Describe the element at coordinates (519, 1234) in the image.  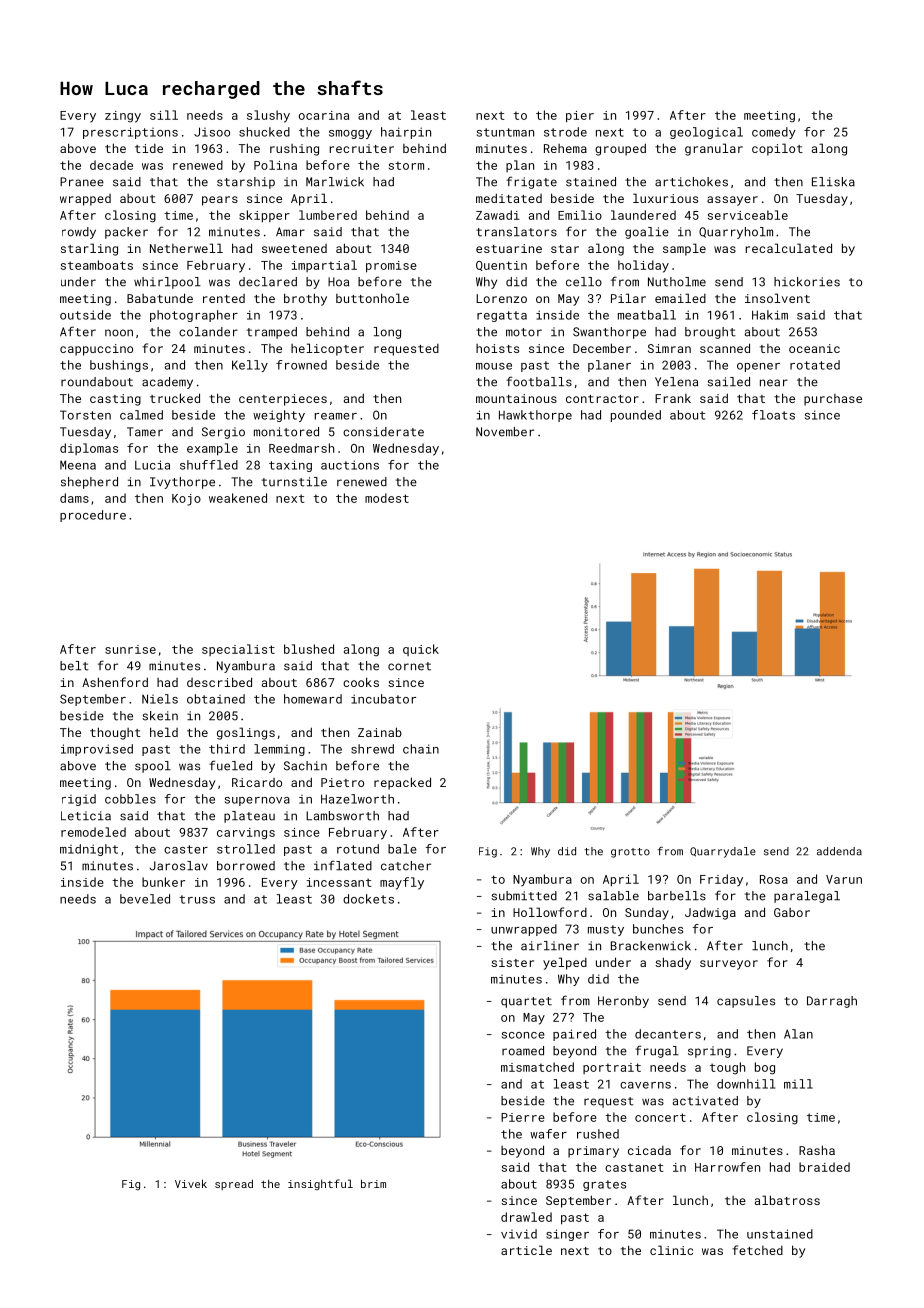
I see `vivid` at that location.
